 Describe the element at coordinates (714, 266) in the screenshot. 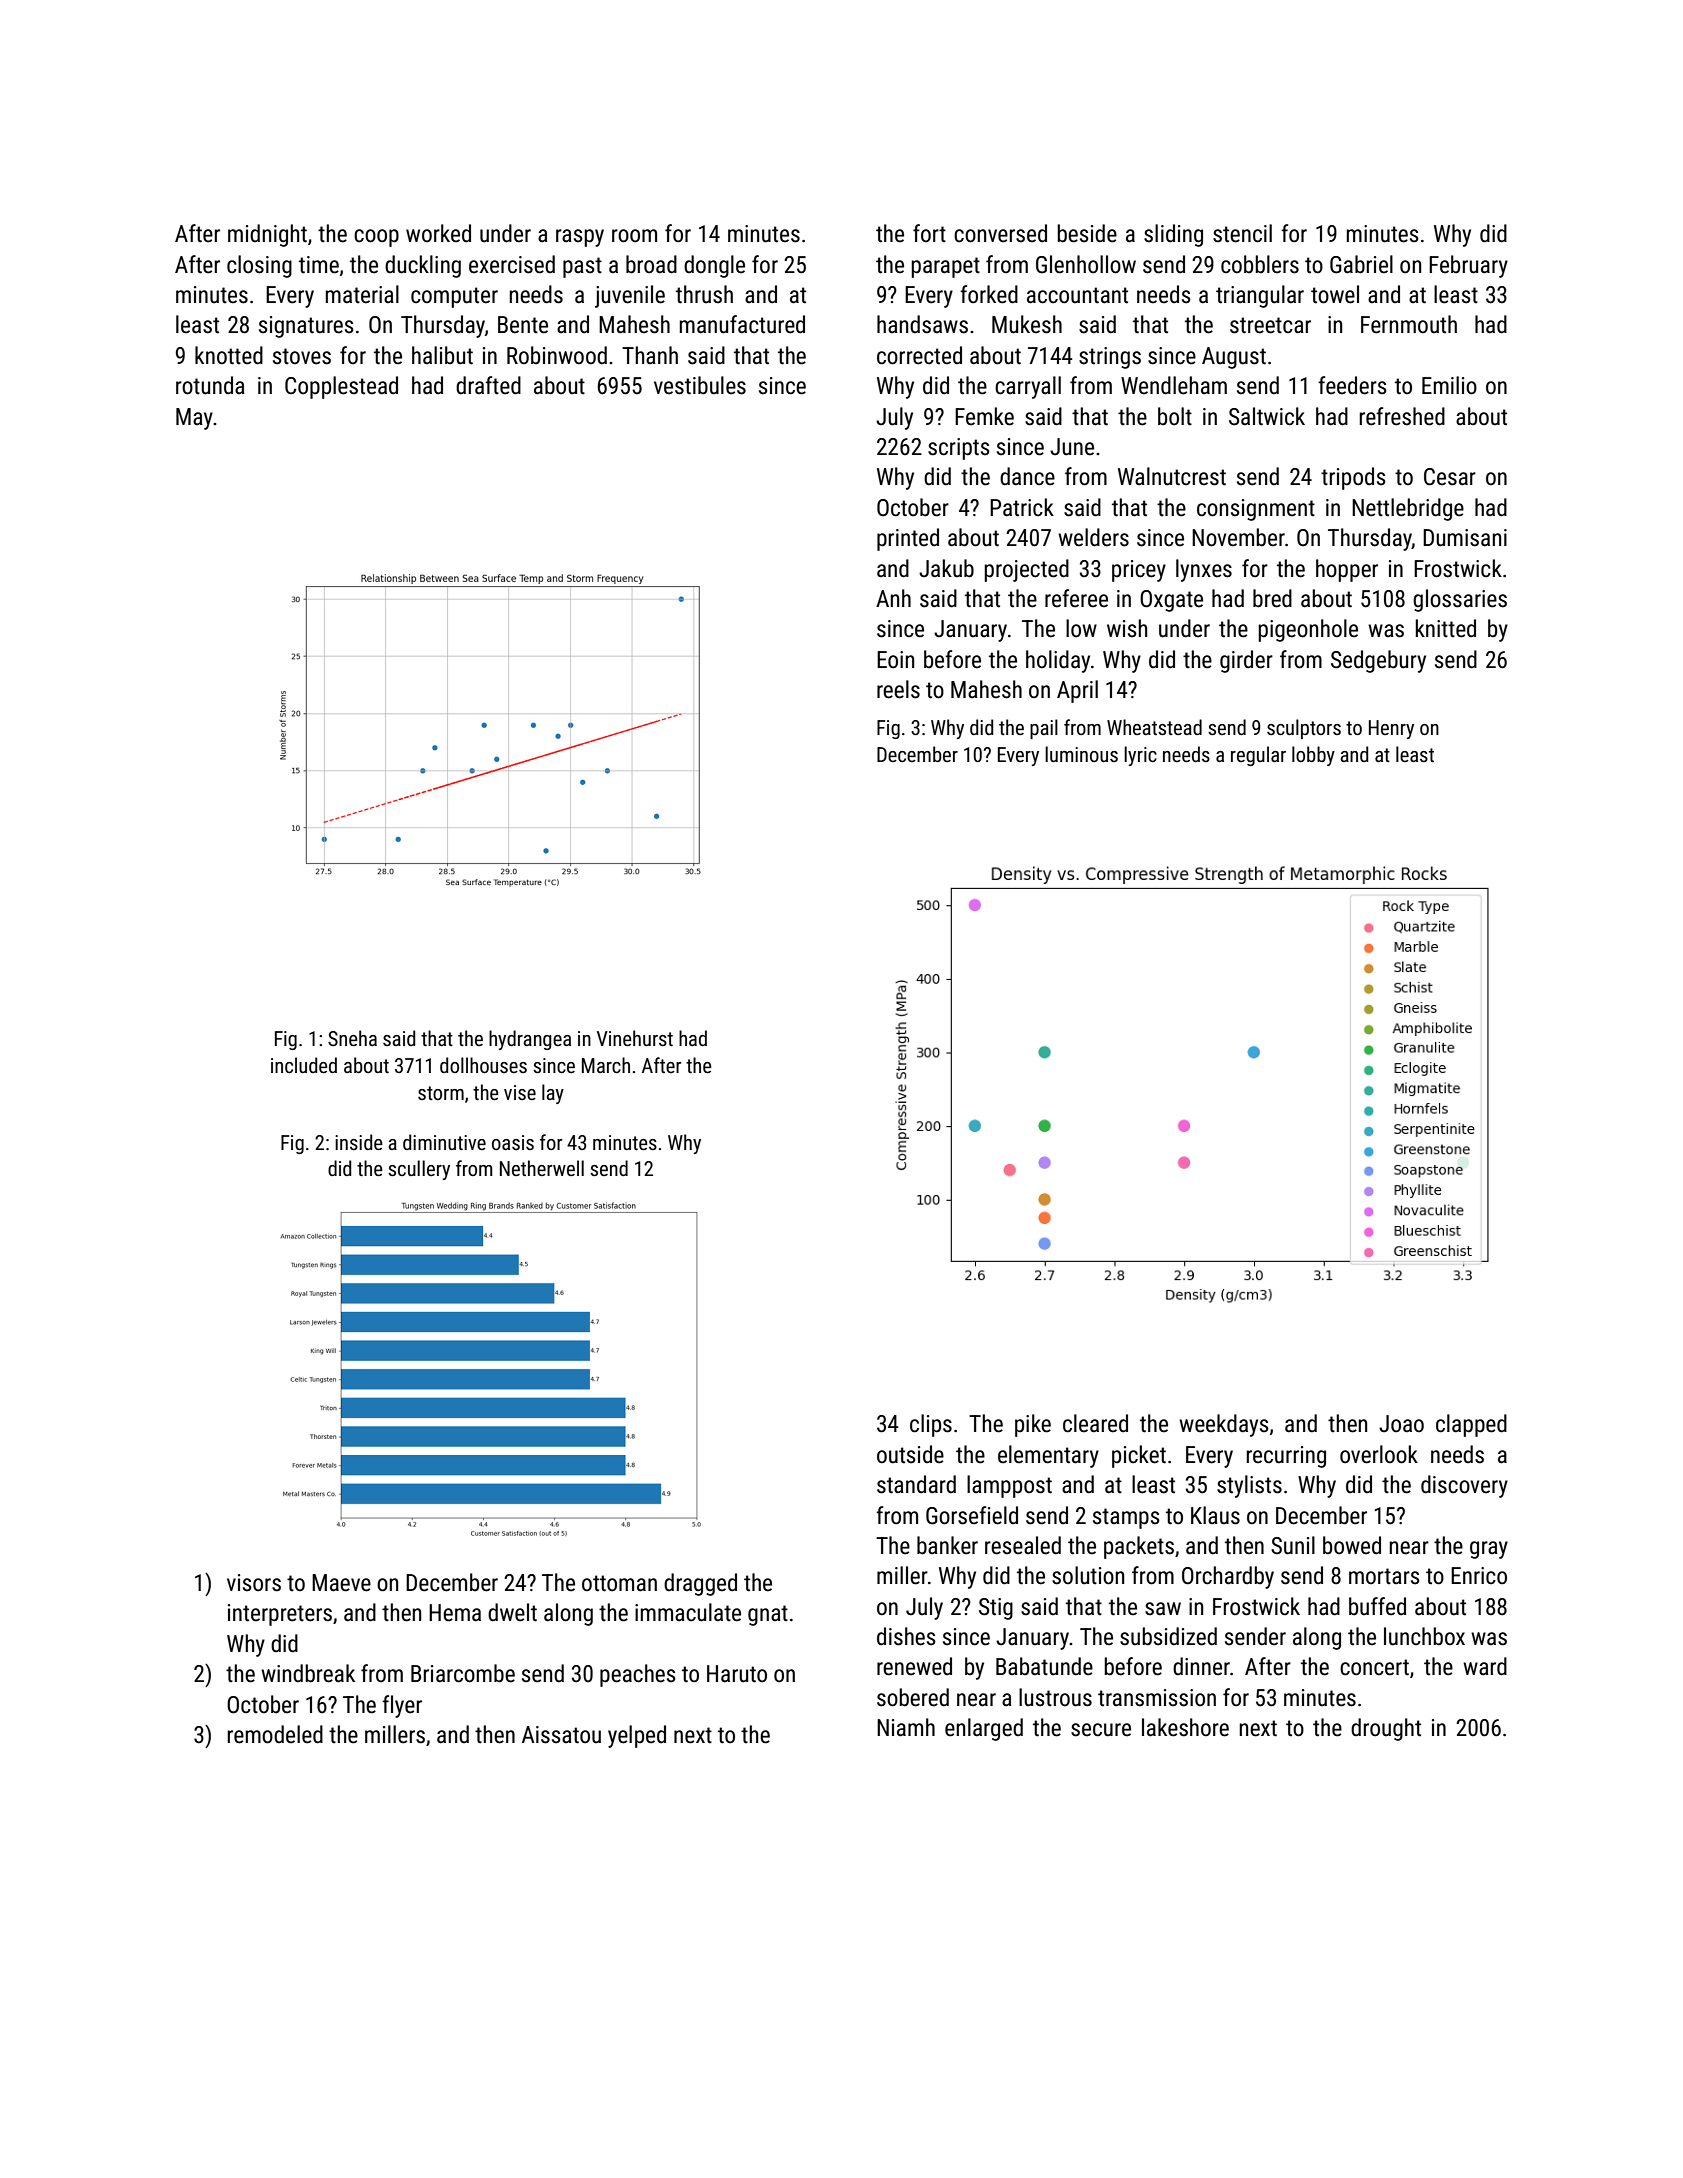

I see `dongle` at that location.
